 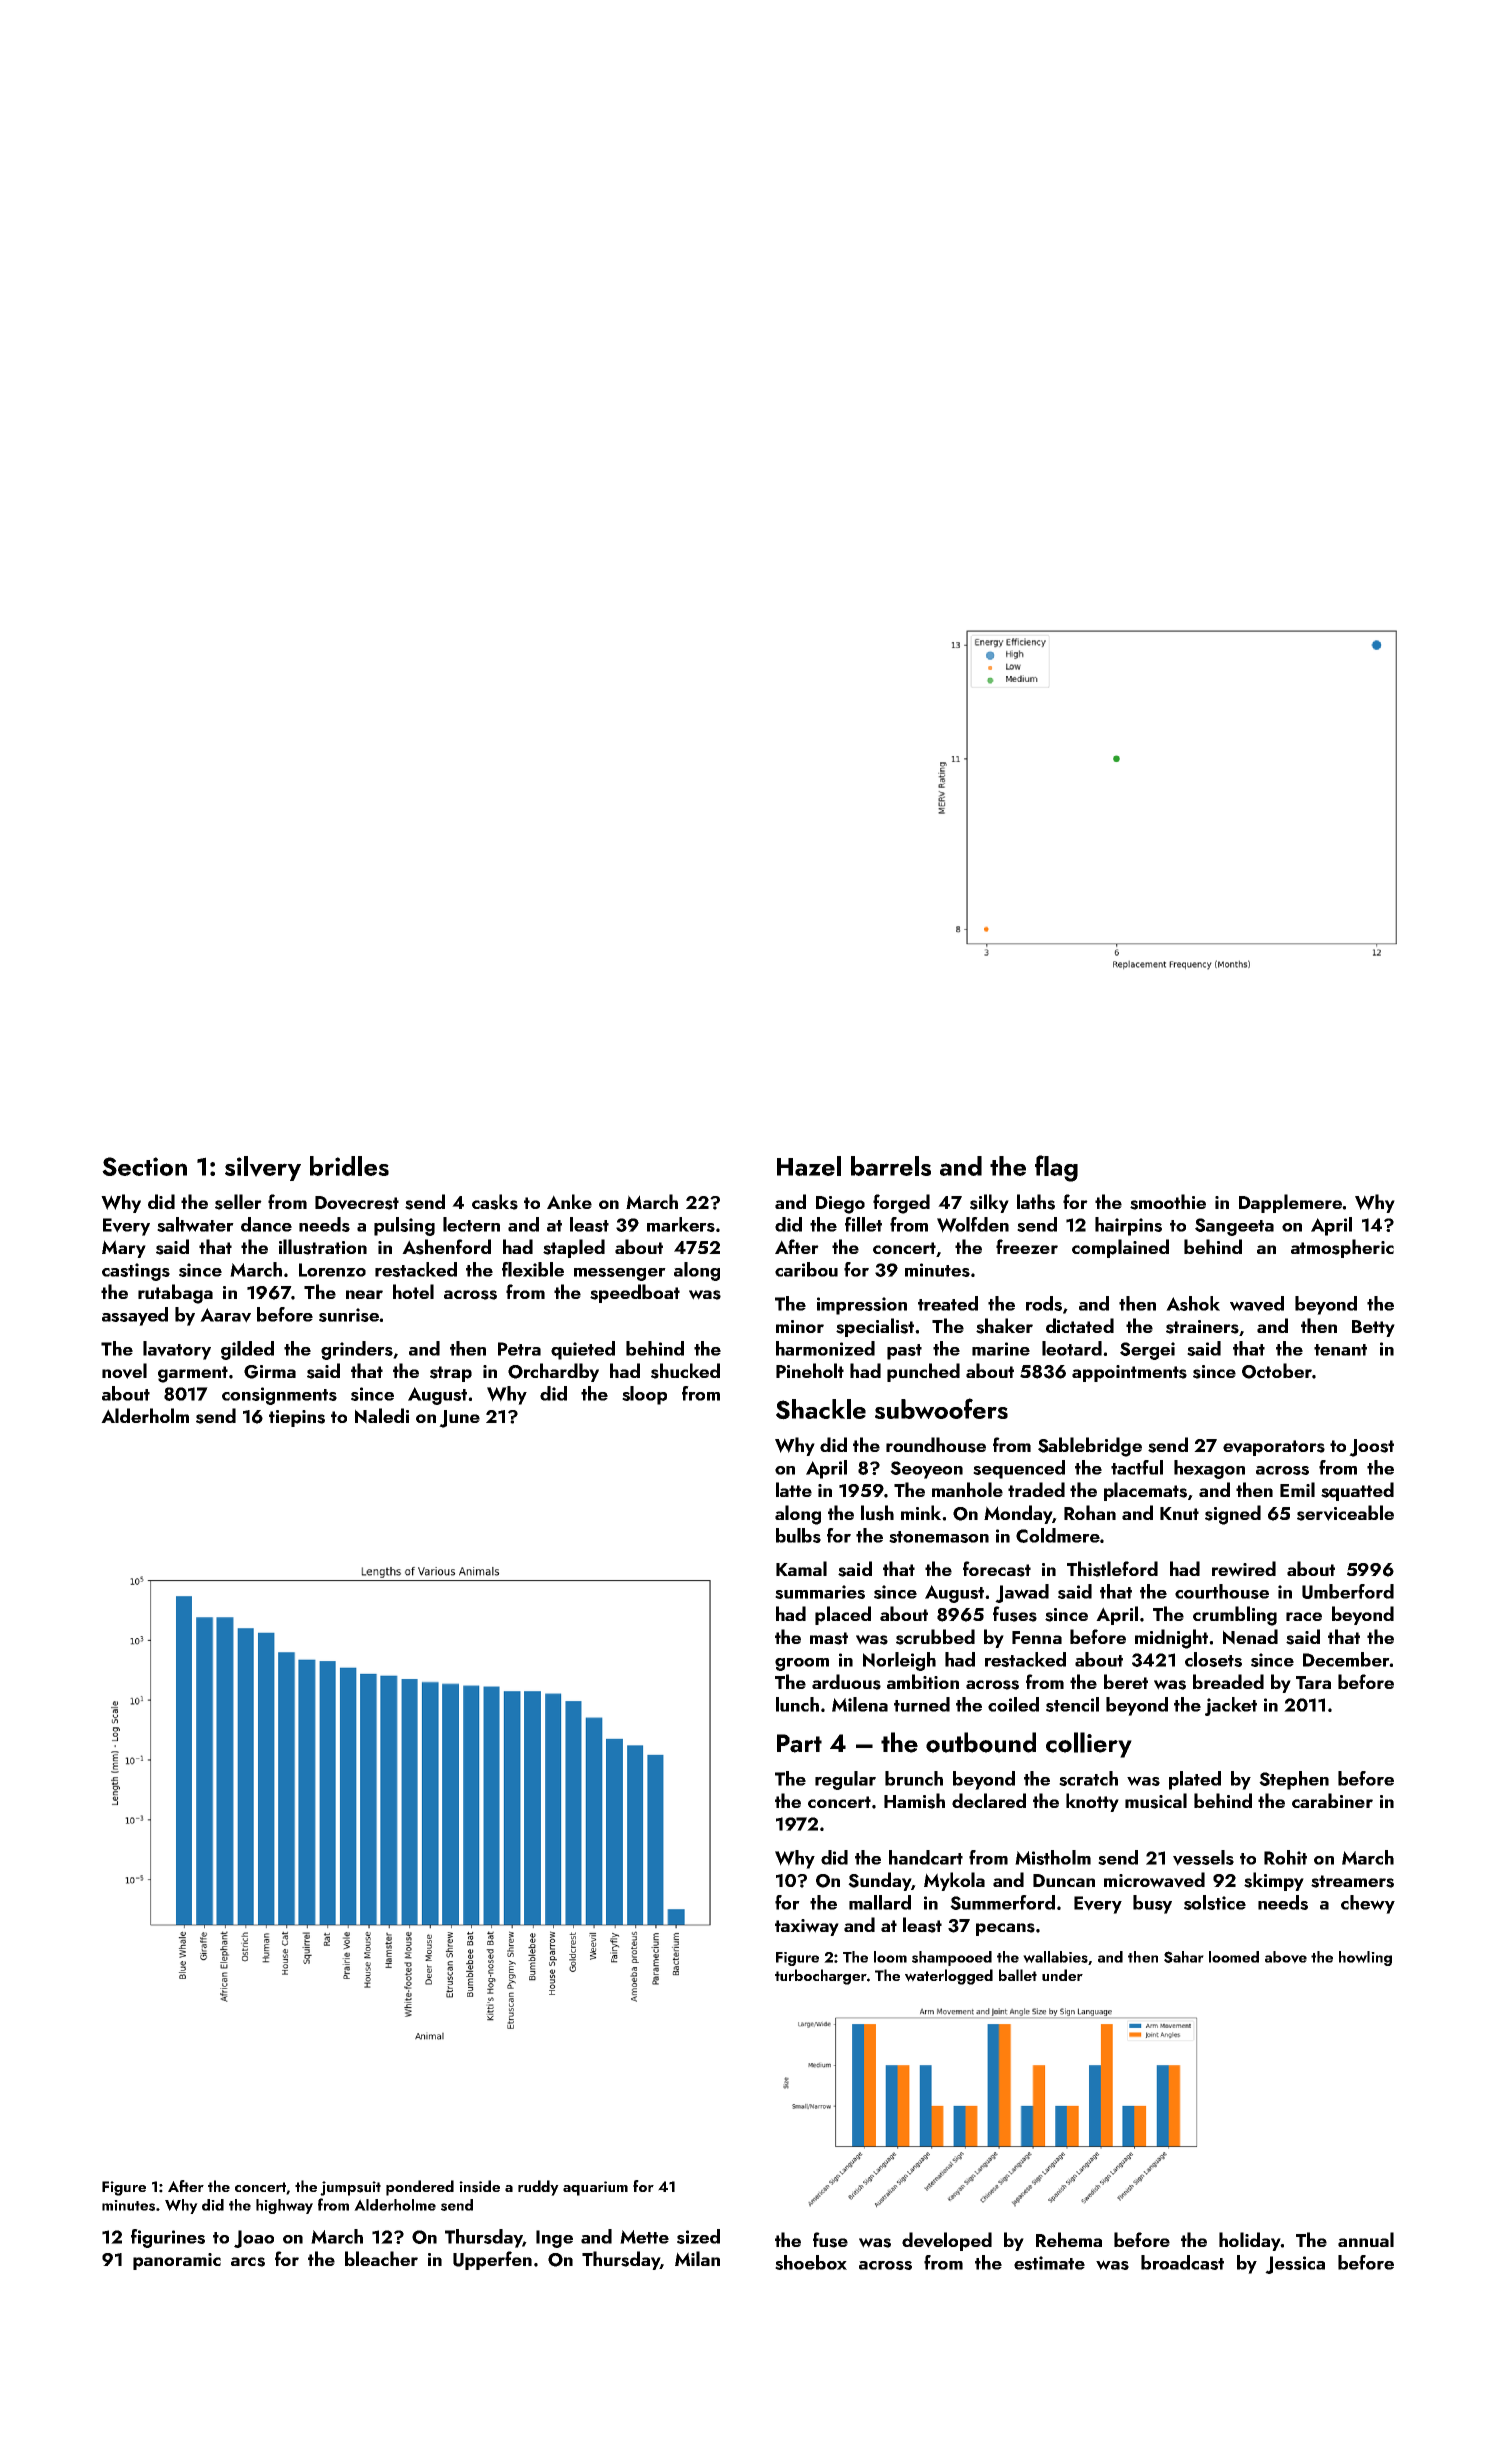 I want to click on Upperfen, so click(x=492, y=2260).
